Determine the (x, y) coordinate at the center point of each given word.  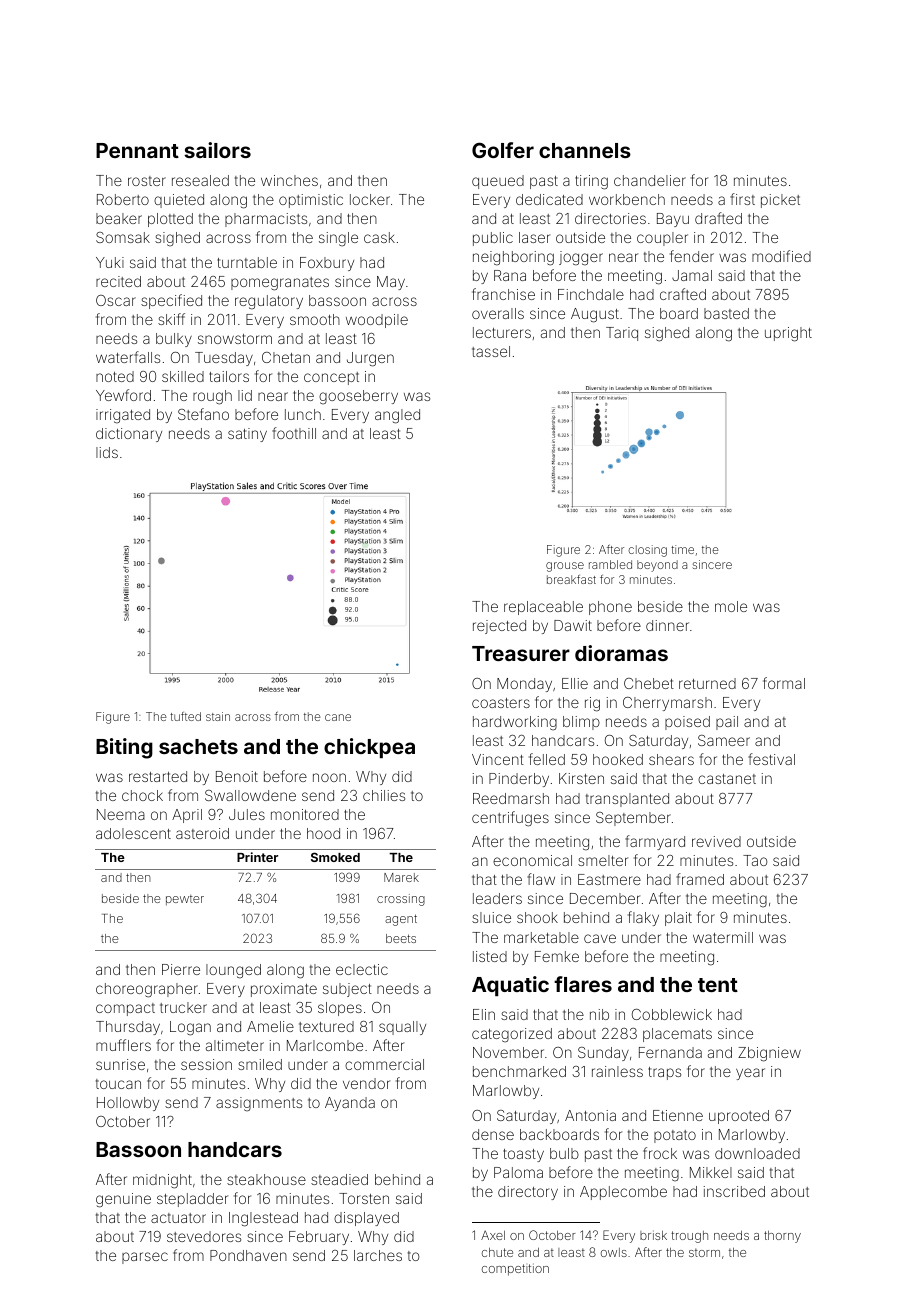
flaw (541, 879)
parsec (145, 1258)
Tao (755, 860)
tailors (229, 376)
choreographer (147, 990)
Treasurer (521, 653)
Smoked (335, 857)
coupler (662, 239)
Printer (257, 857)
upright (788, 334)
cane (338, 717)
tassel (491, 351)
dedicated (549, 199)
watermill (723, 937)
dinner (667, 625)
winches (289, 180)
